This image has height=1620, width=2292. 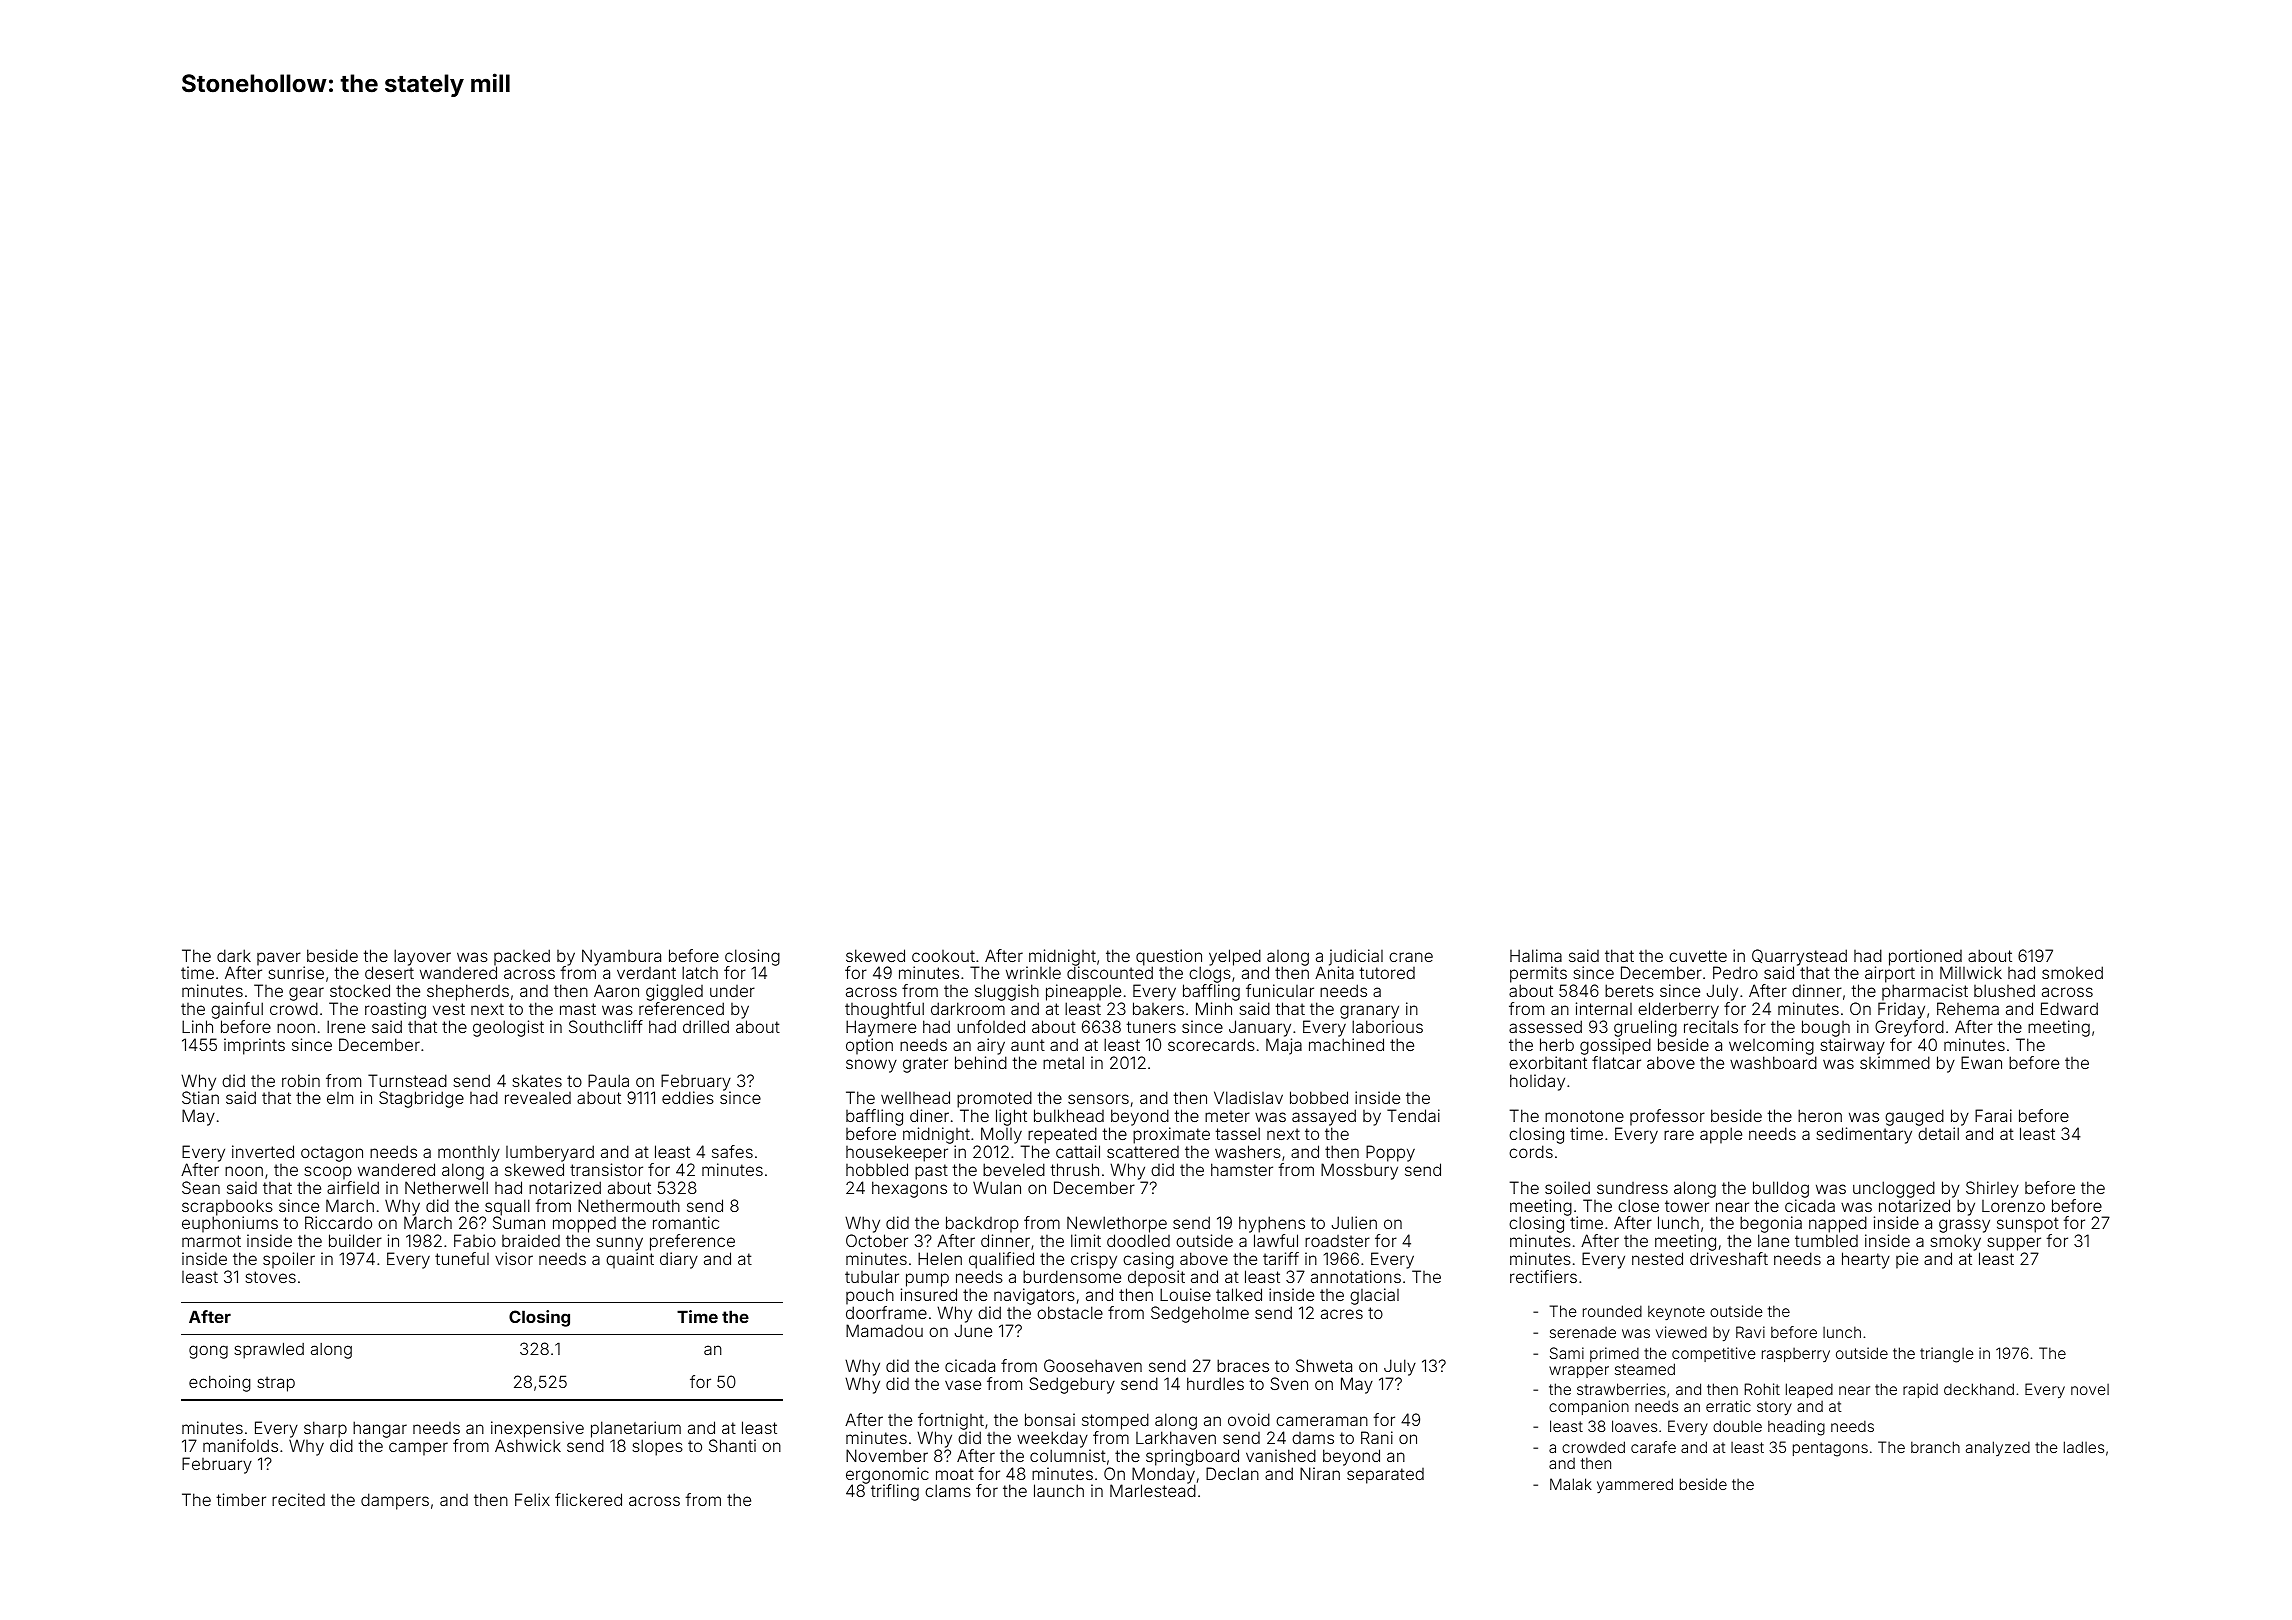 What do you see at coordinates (1634, 1426) in the image?
I see `loaves` at bounding box center [1634, 1426].
